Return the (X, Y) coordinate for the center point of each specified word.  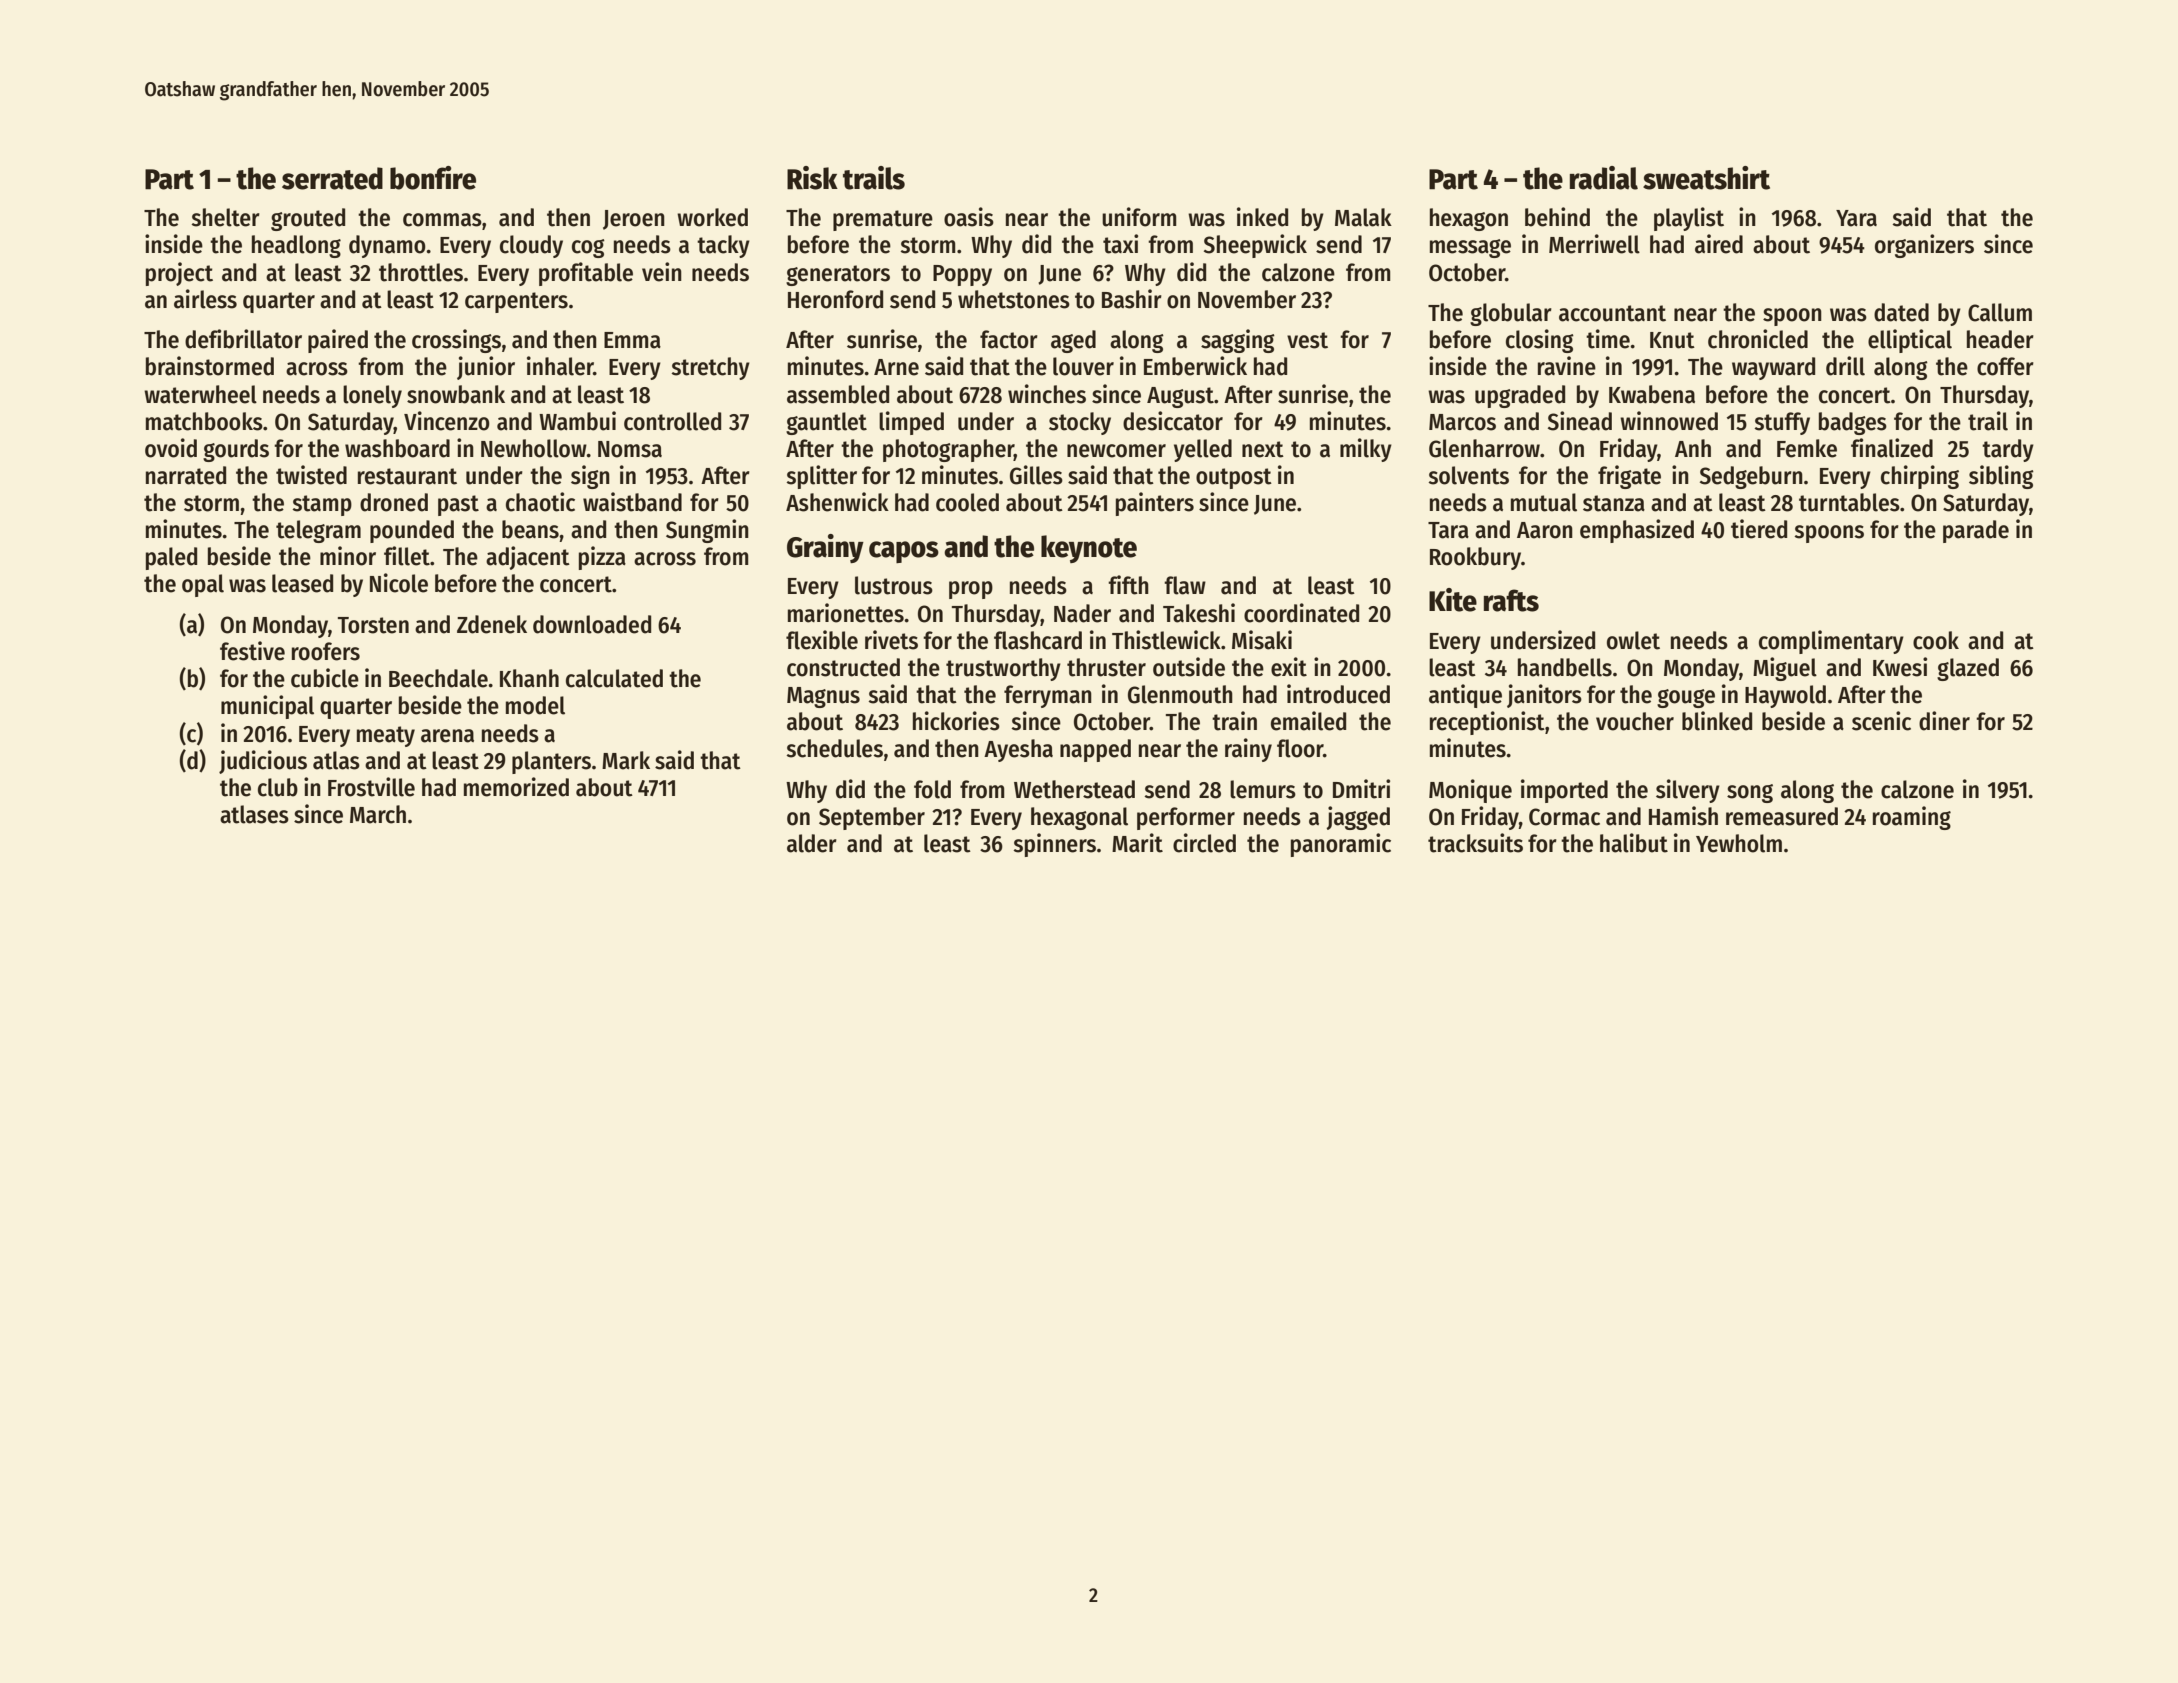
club (278, 787)
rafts (1511, 600)
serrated (332, 178)
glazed (1968, 669)
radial (1604, 178)
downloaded (592, 624)
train (1234, 721)
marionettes (846, 613)
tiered (1759, 529)
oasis (969, 217)
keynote (1089, 549)
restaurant (407, 476)
